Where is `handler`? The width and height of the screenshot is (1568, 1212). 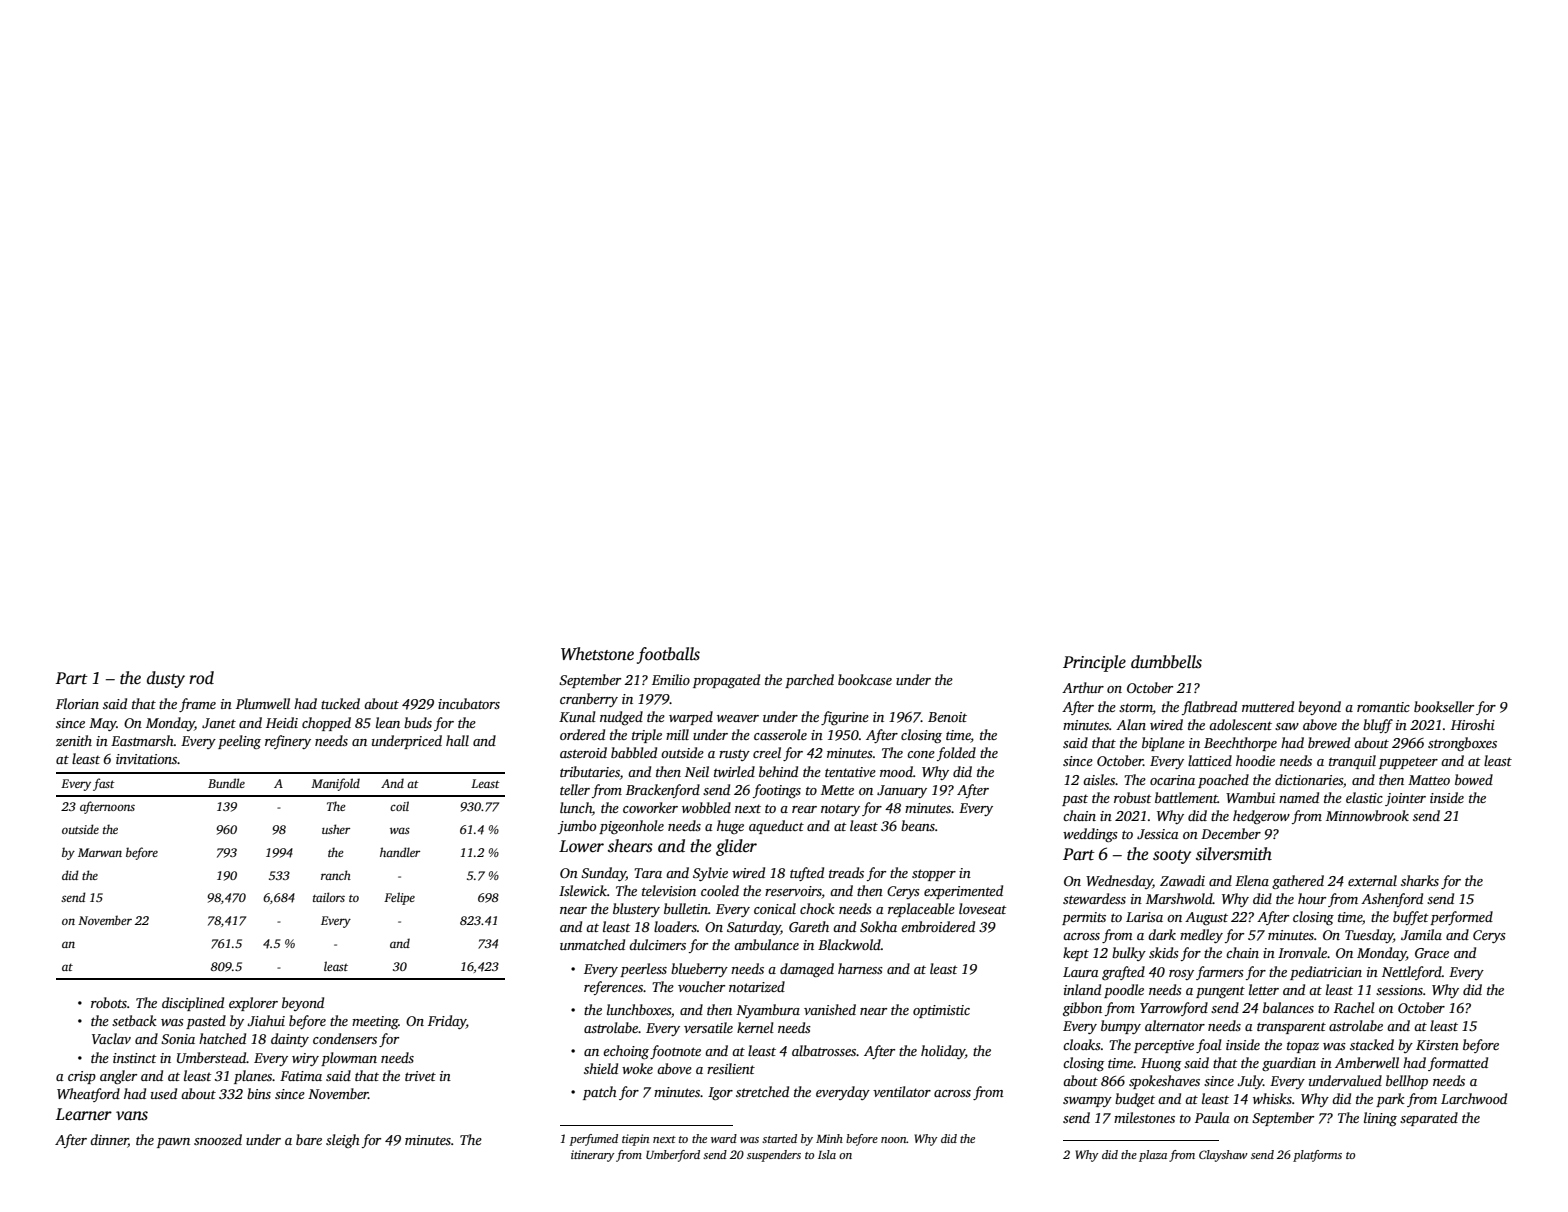 handler is located at coordinates (400, 852).
